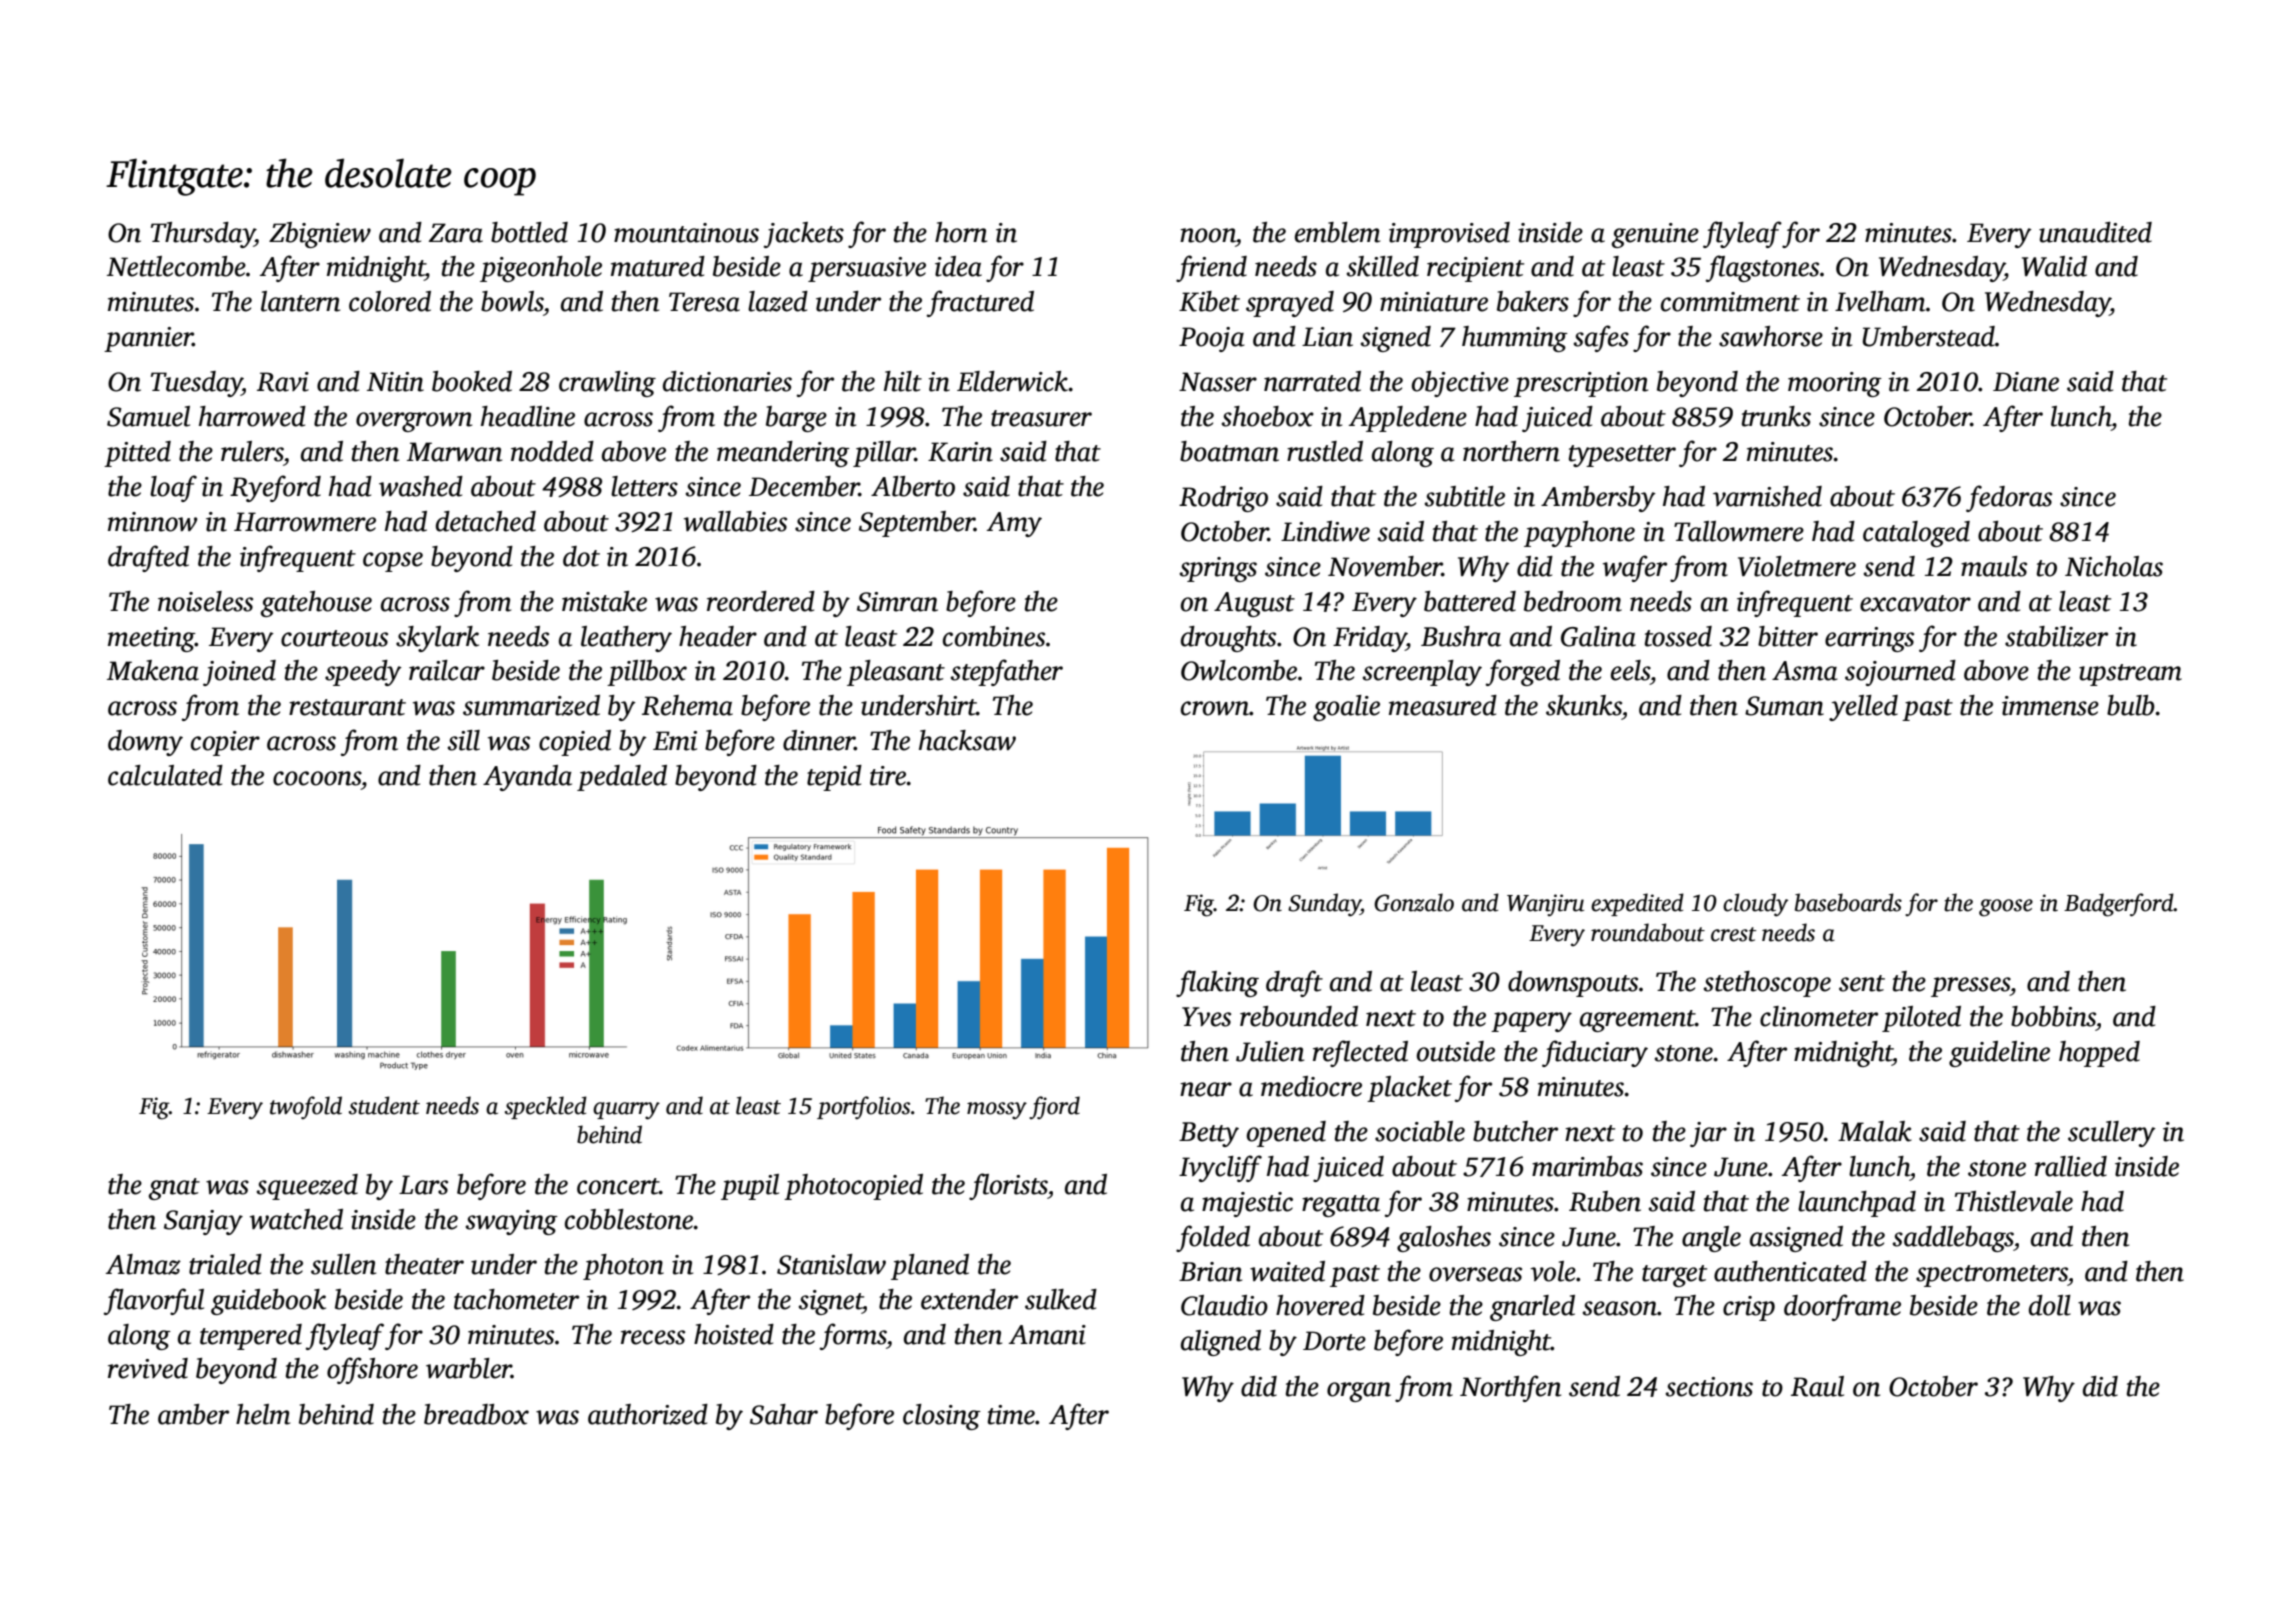 The image size is (2292, 1620). I want to click on warbler, so click(469, 1368).
